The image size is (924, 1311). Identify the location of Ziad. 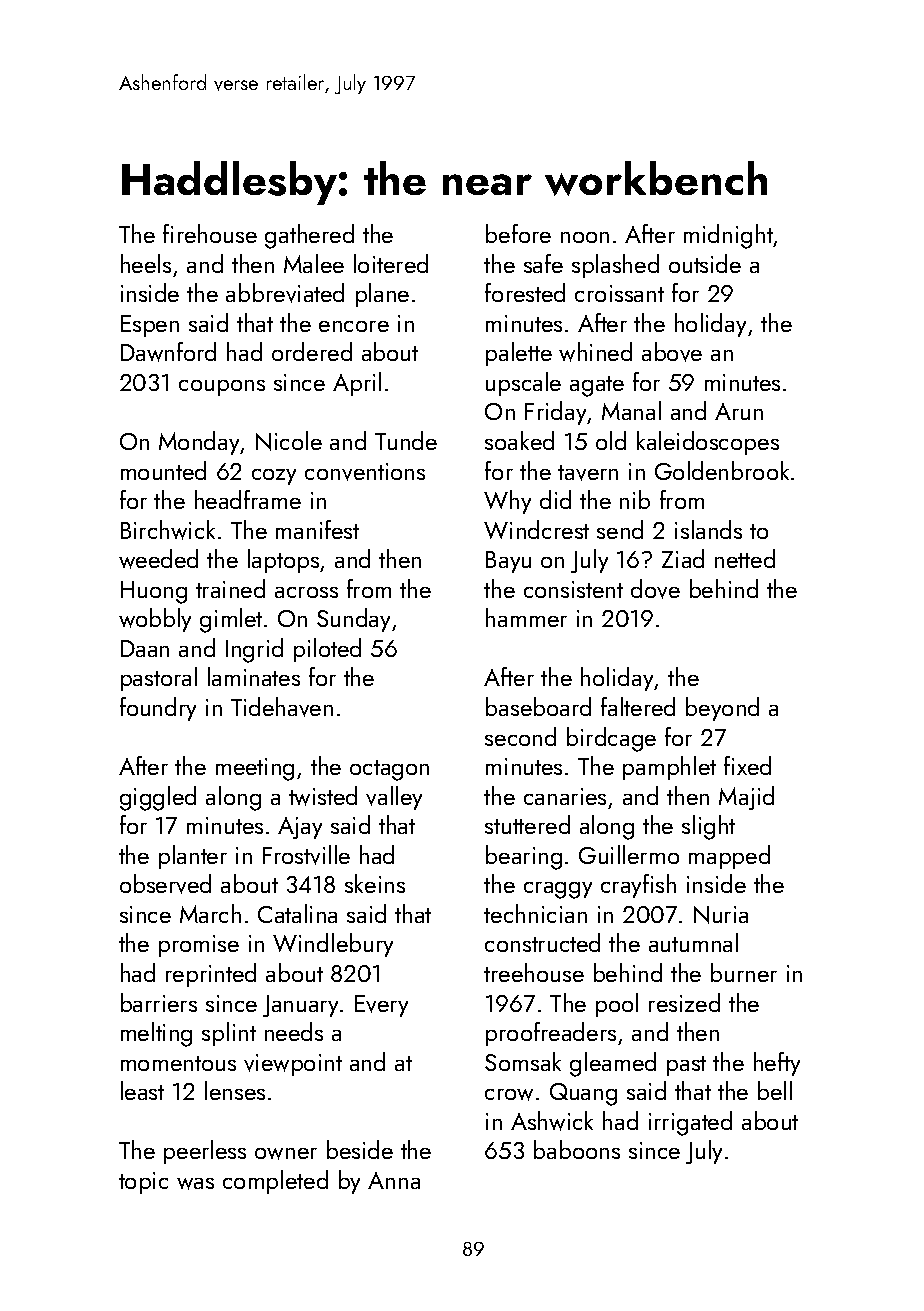
(683, 558).
